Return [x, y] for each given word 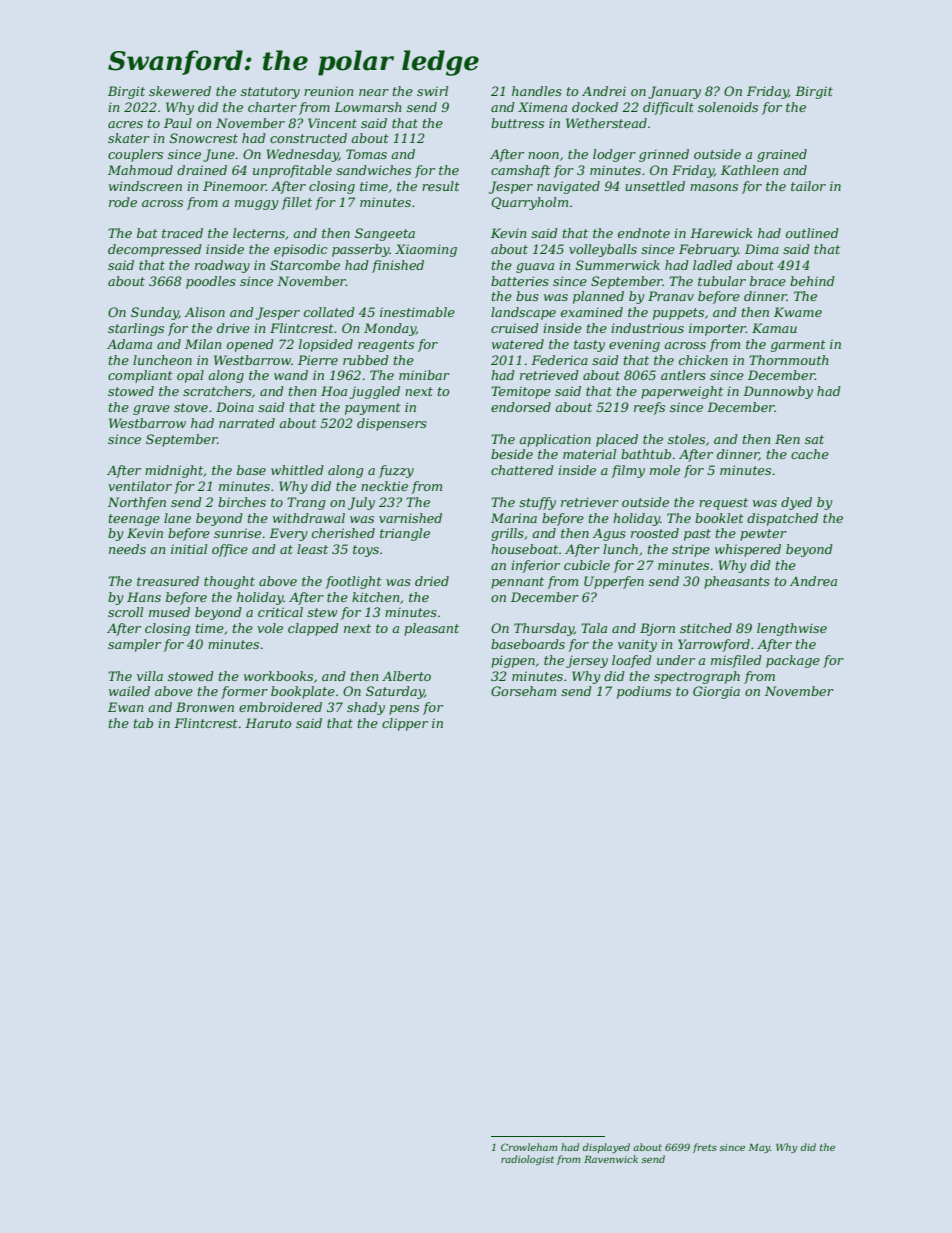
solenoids [728, 107]
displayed [606, 1148]
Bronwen [205, 707]
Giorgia [716, 692]
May [759, 1148]
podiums [644, 692]
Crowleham [529, 1147]
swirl [432, 91]
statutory [270, 93]
